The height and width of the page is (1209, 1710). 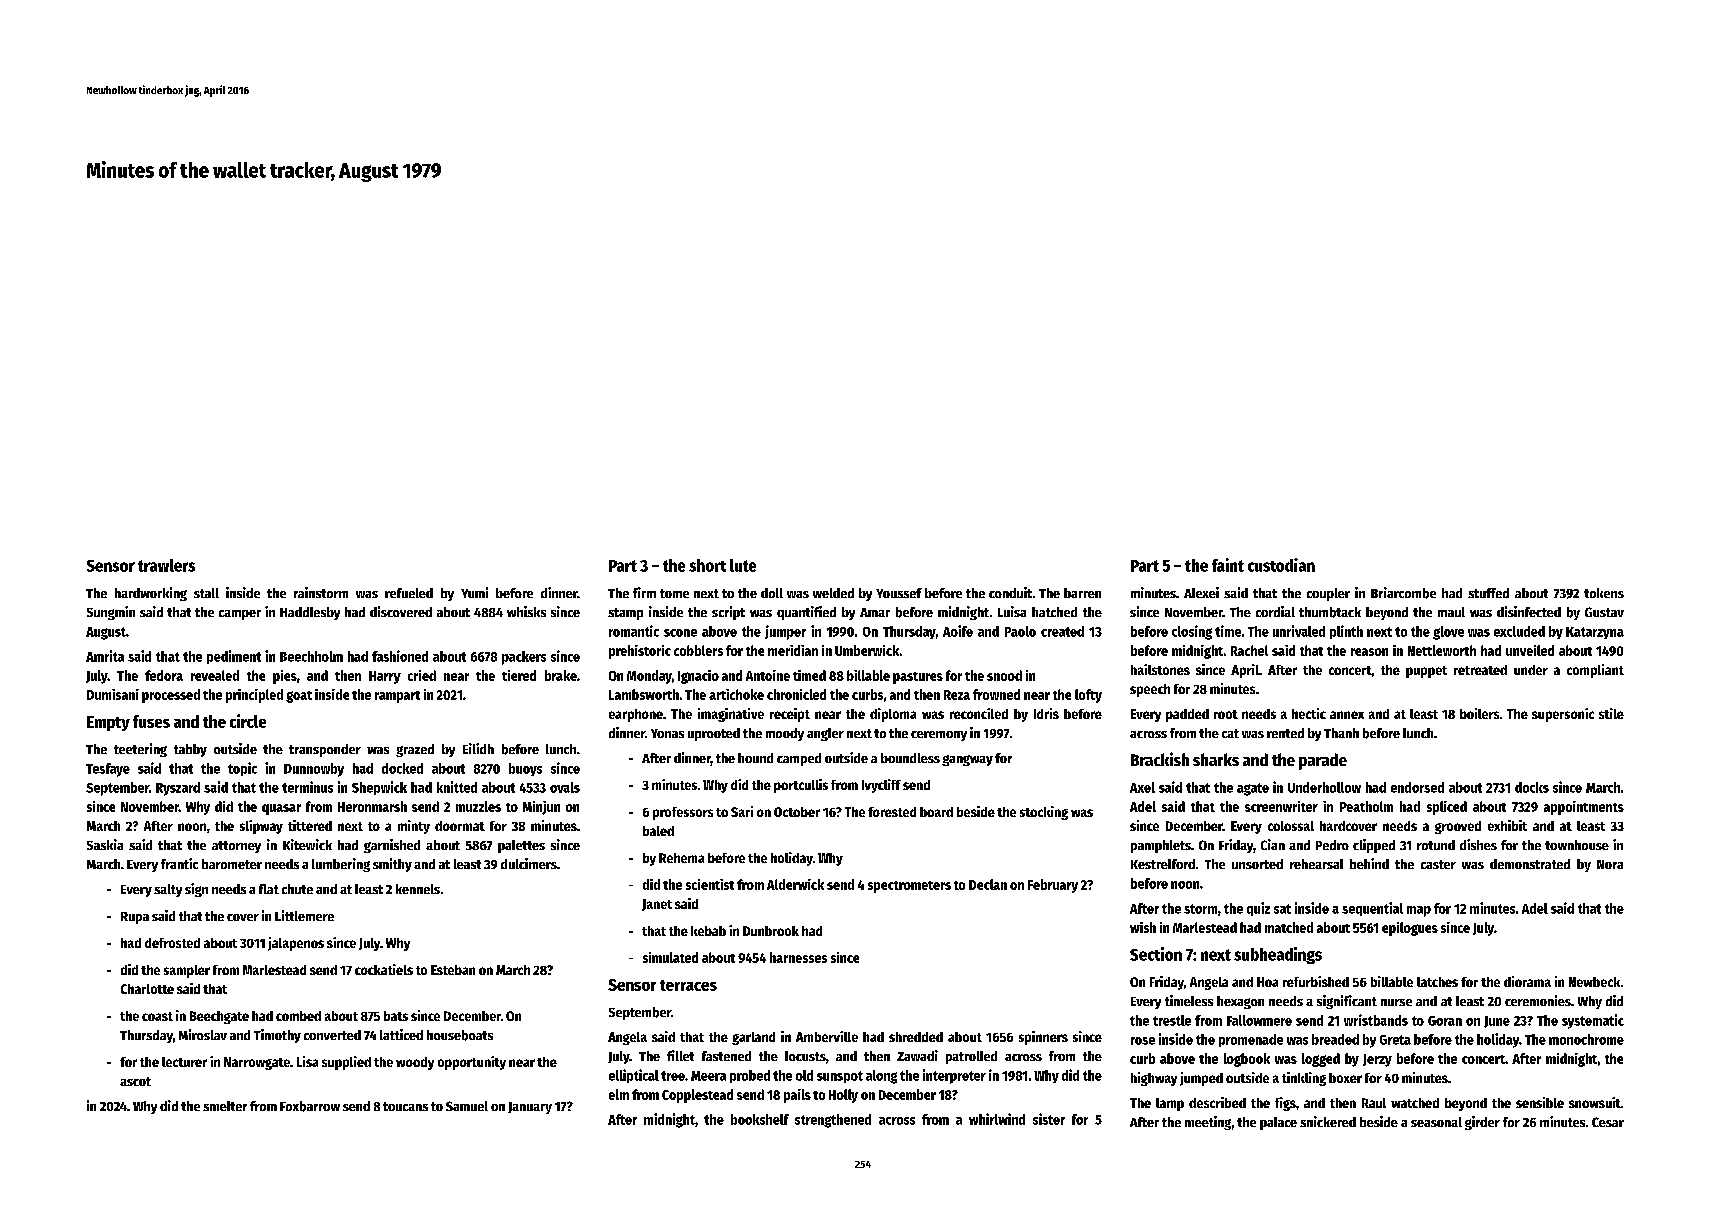 I want to click on Nettleworth, so click(x=1442, y=650).
